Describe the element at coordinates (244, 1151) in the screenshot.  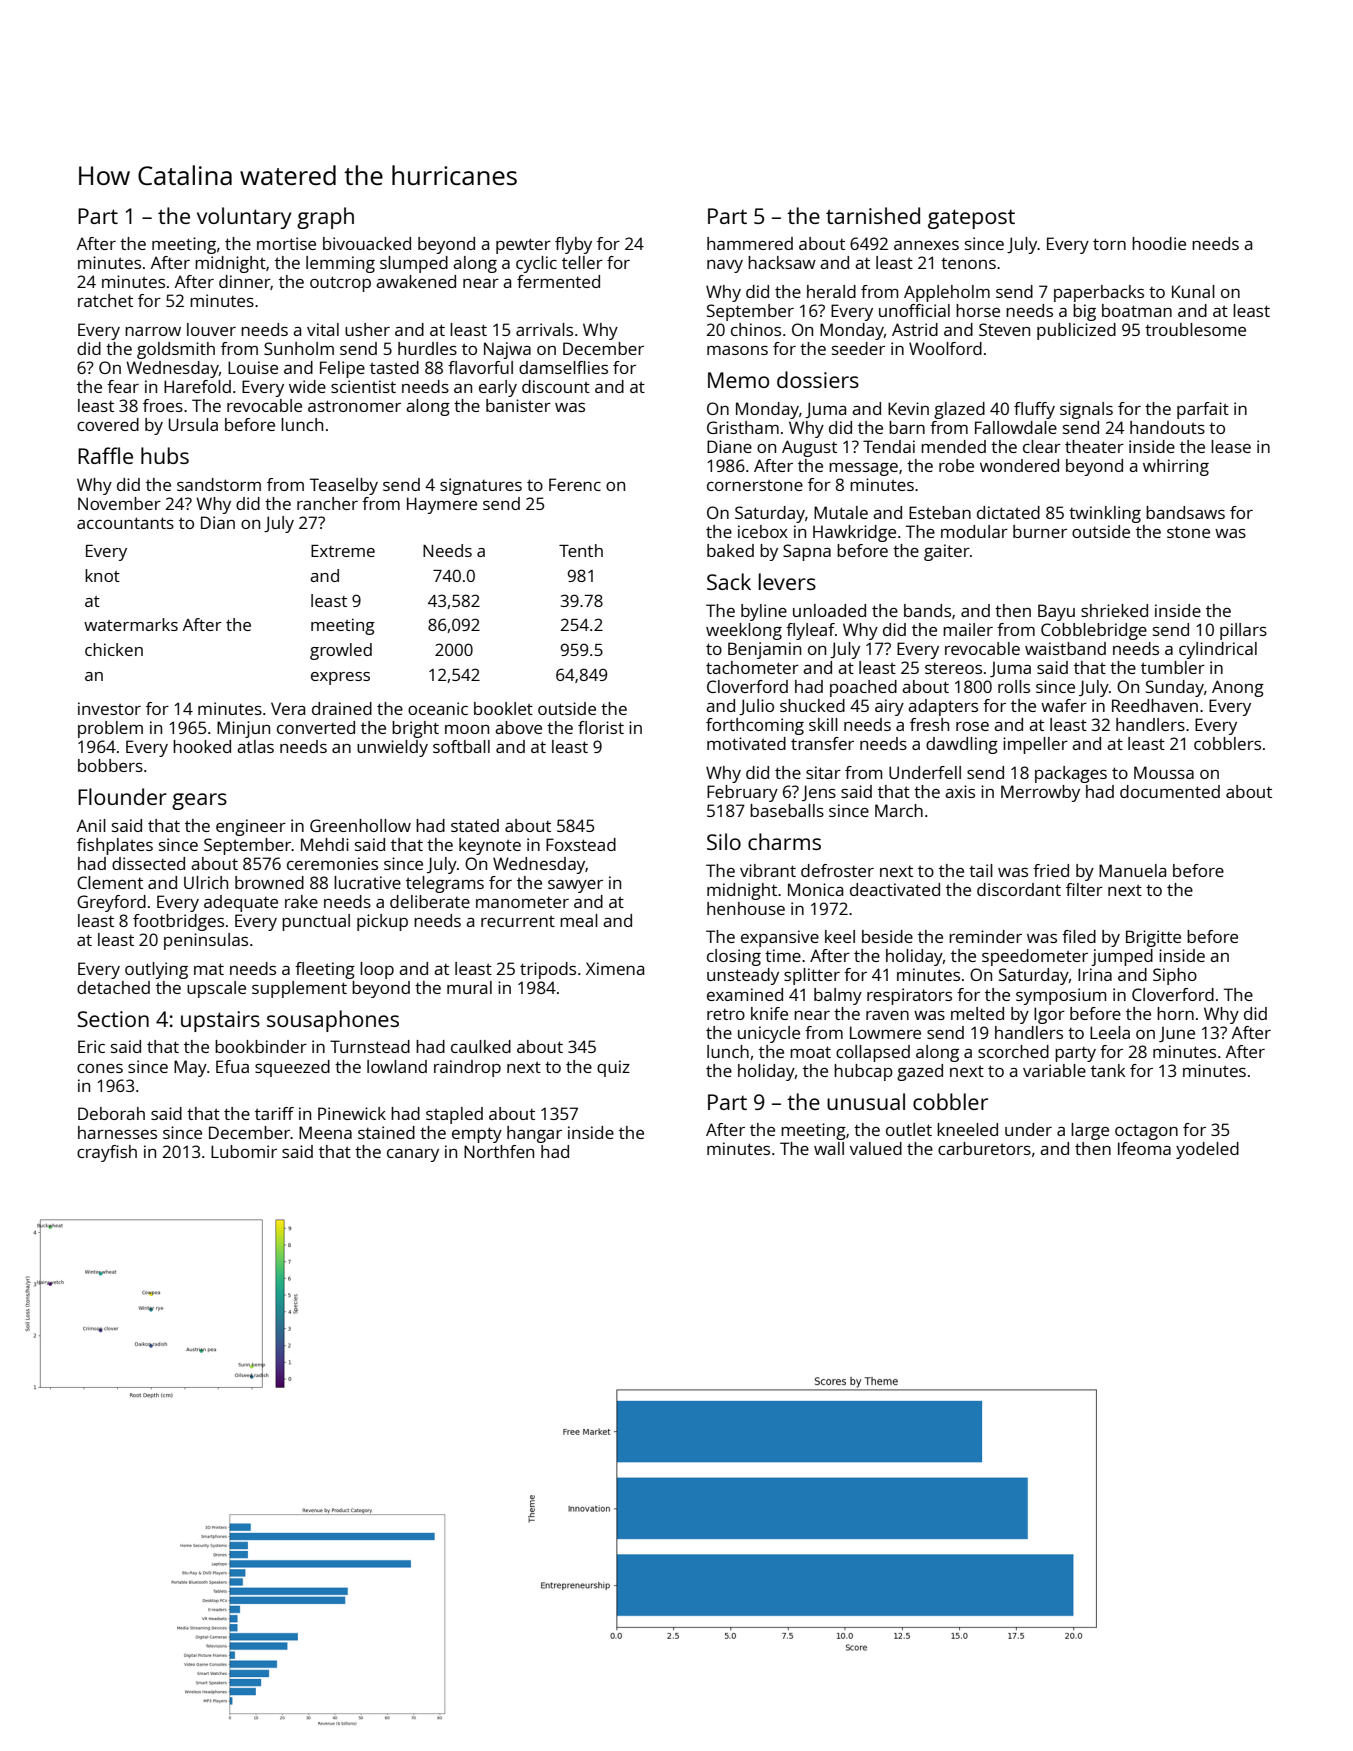
I see `Lubomir` at that location.
